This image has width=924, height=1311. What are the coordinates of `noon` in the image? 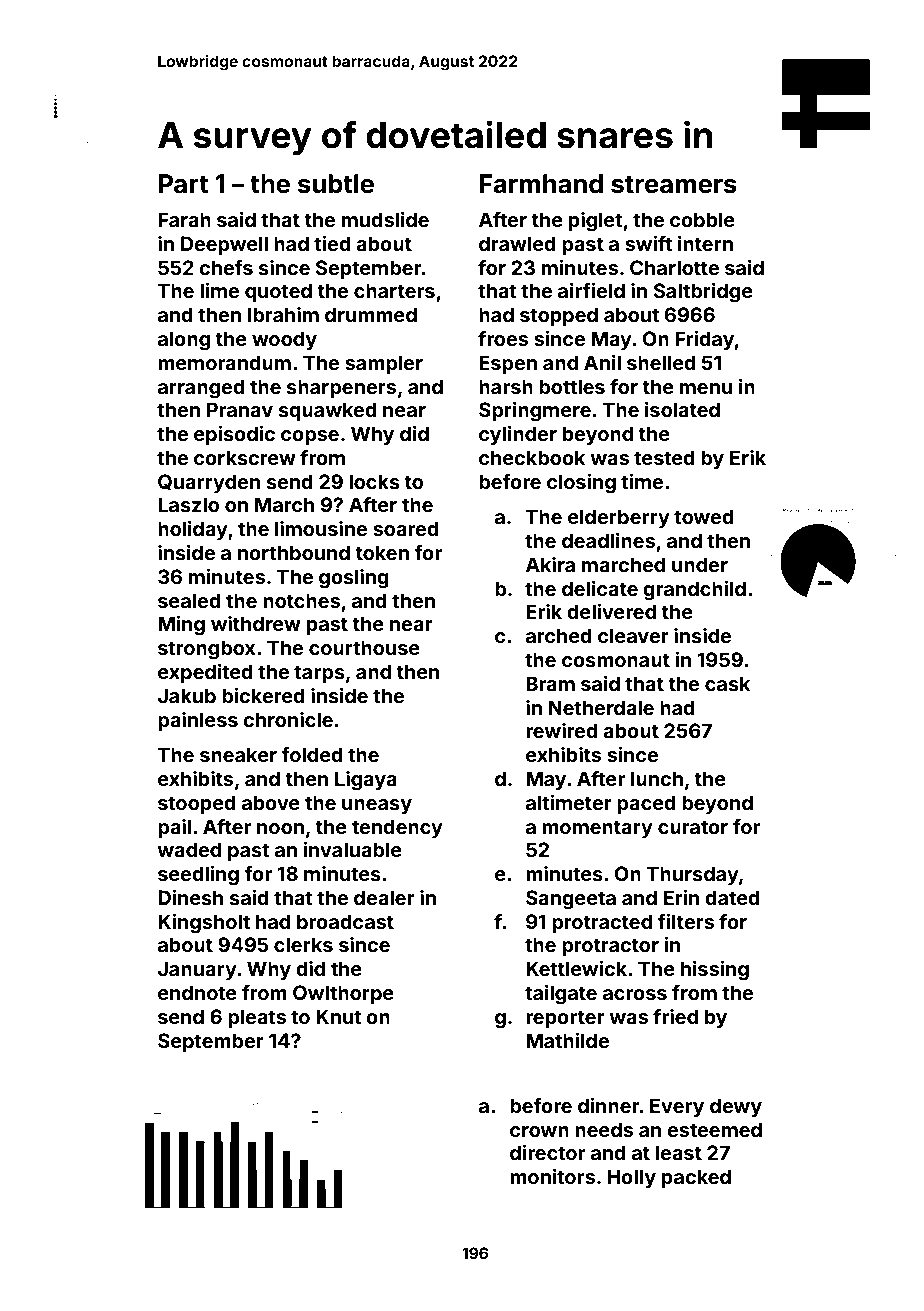 It's located at (280, 828).
